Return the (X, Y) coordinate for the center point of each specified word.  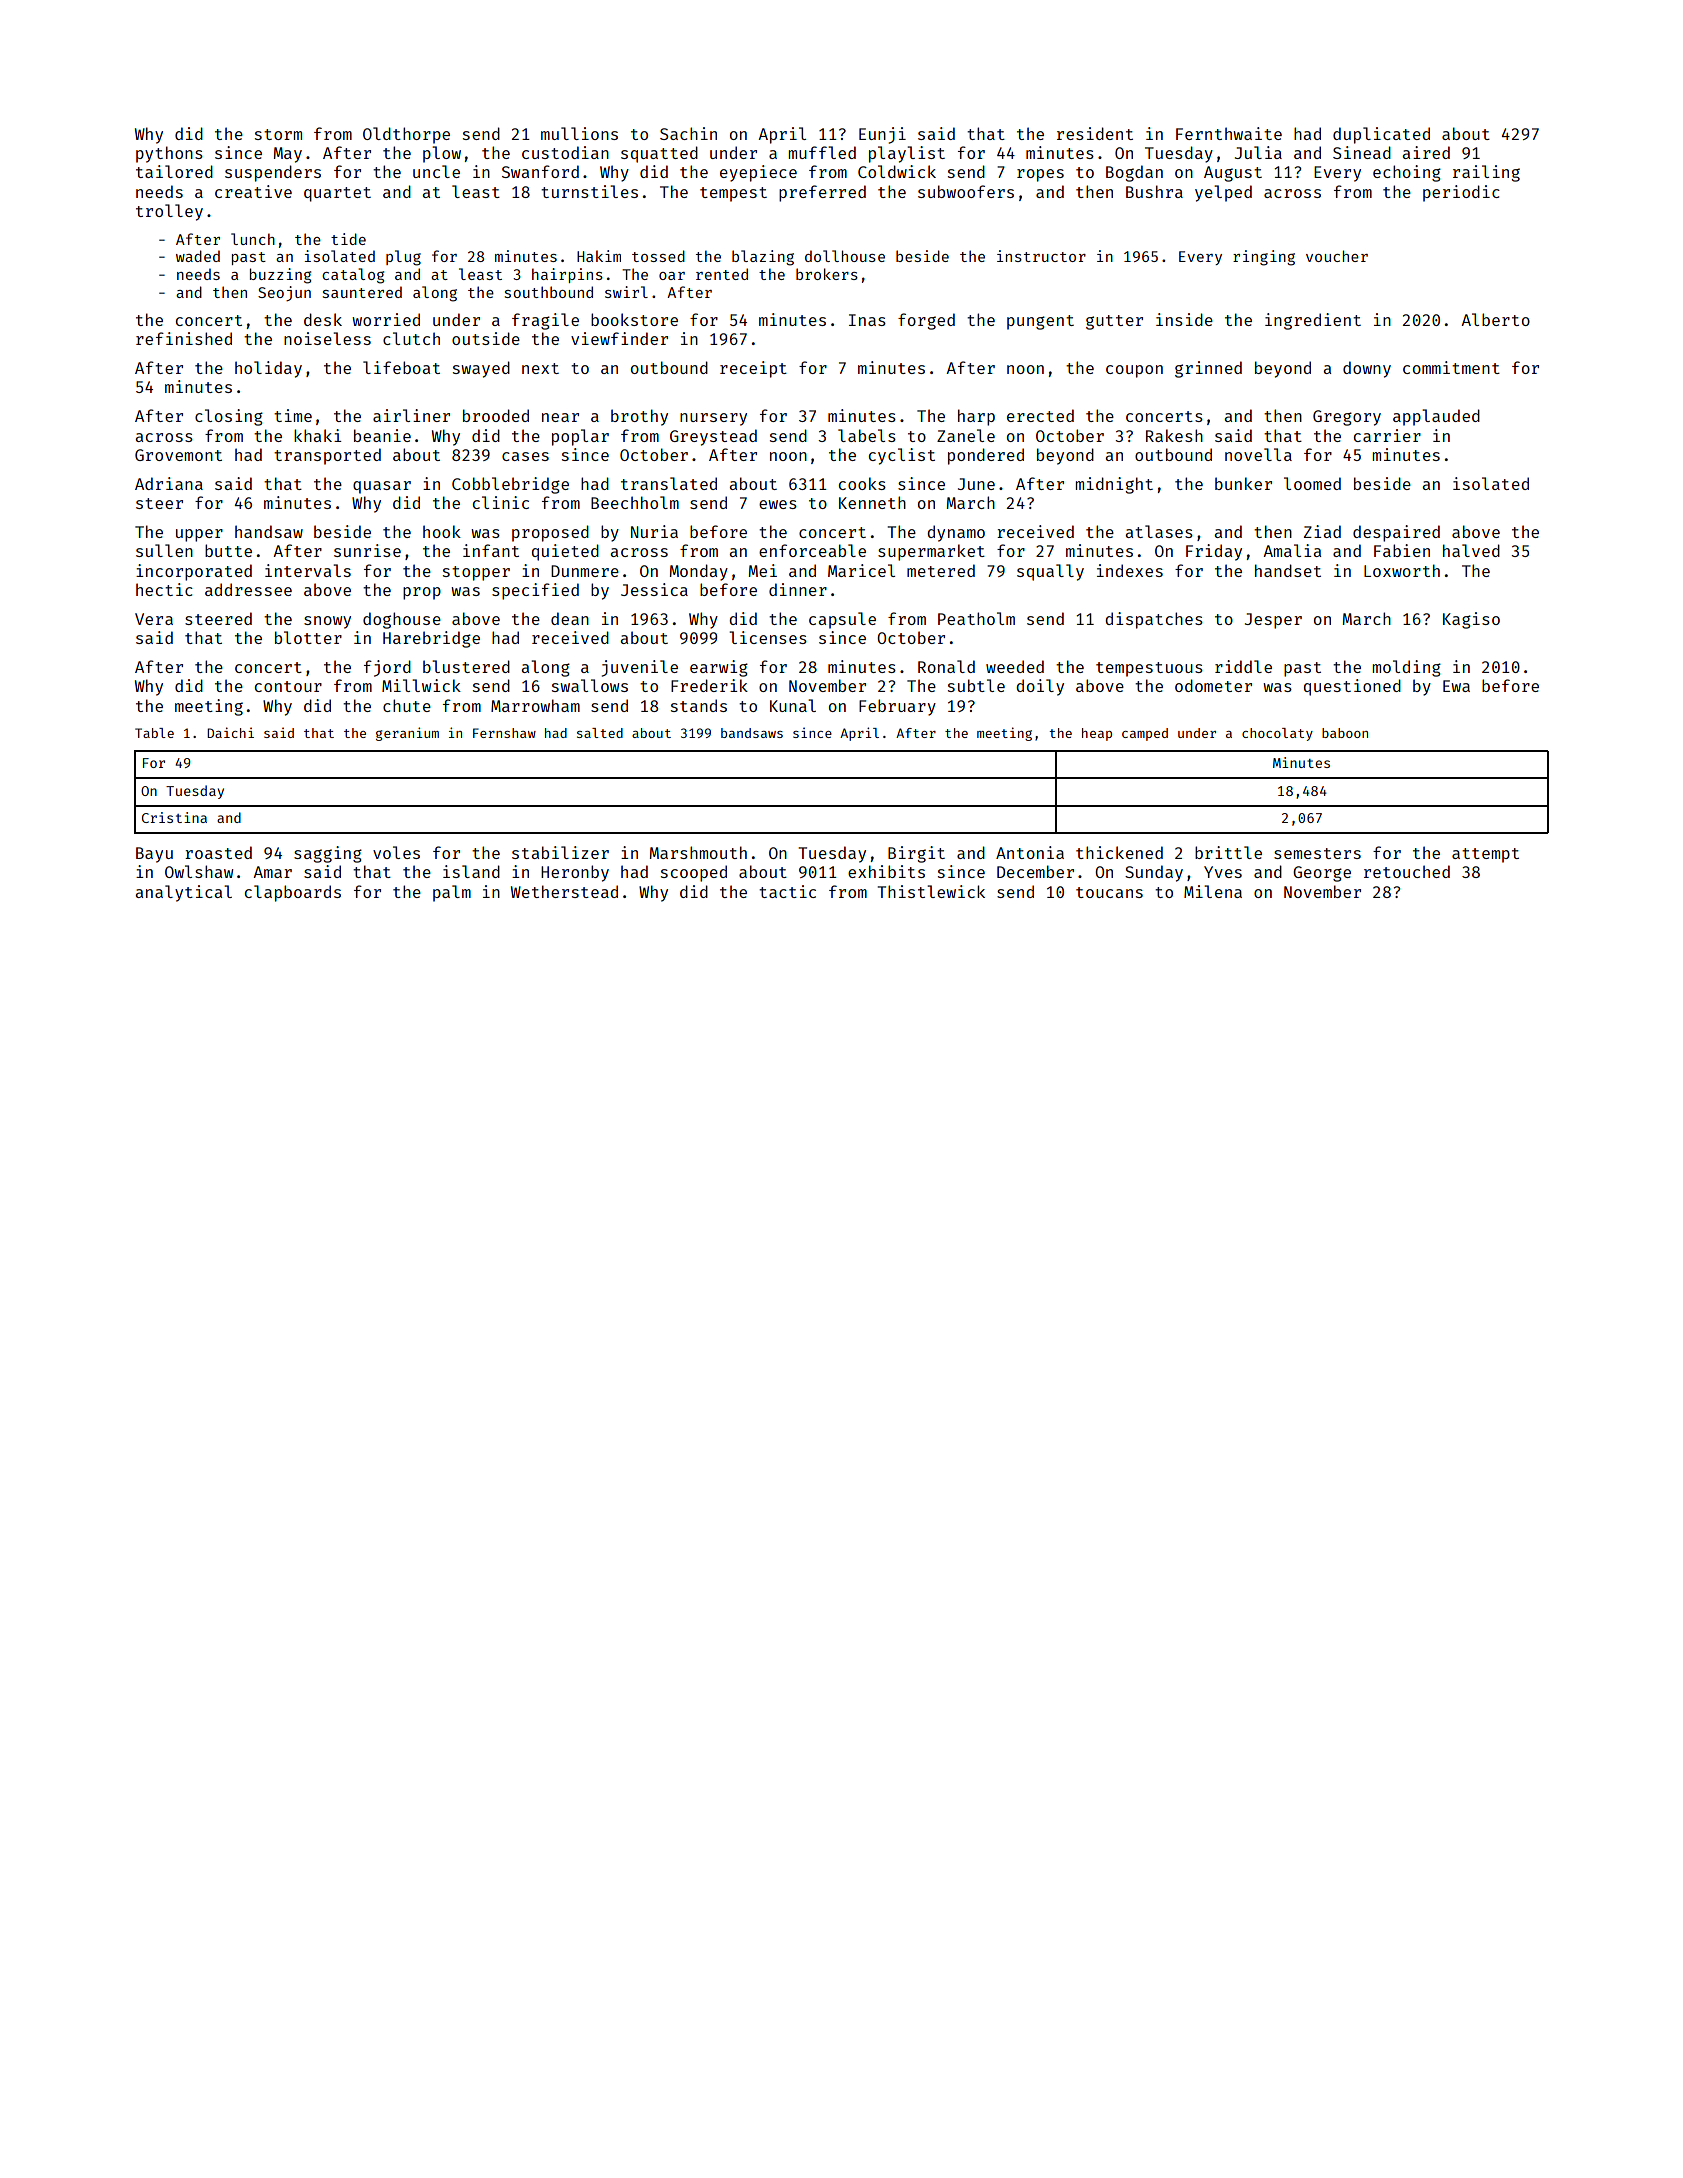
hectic (164, 589)
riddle (1243, 666)
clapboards (293, 893)
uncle (436, 171)
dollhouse (845, 256)
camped (1145, 734)
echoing (1407, 173)
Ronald (946, 666)
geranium (407, 734)
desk (323, 319)
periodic (1461, 193)
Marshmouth (698, 852)
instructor (1041, 256)
